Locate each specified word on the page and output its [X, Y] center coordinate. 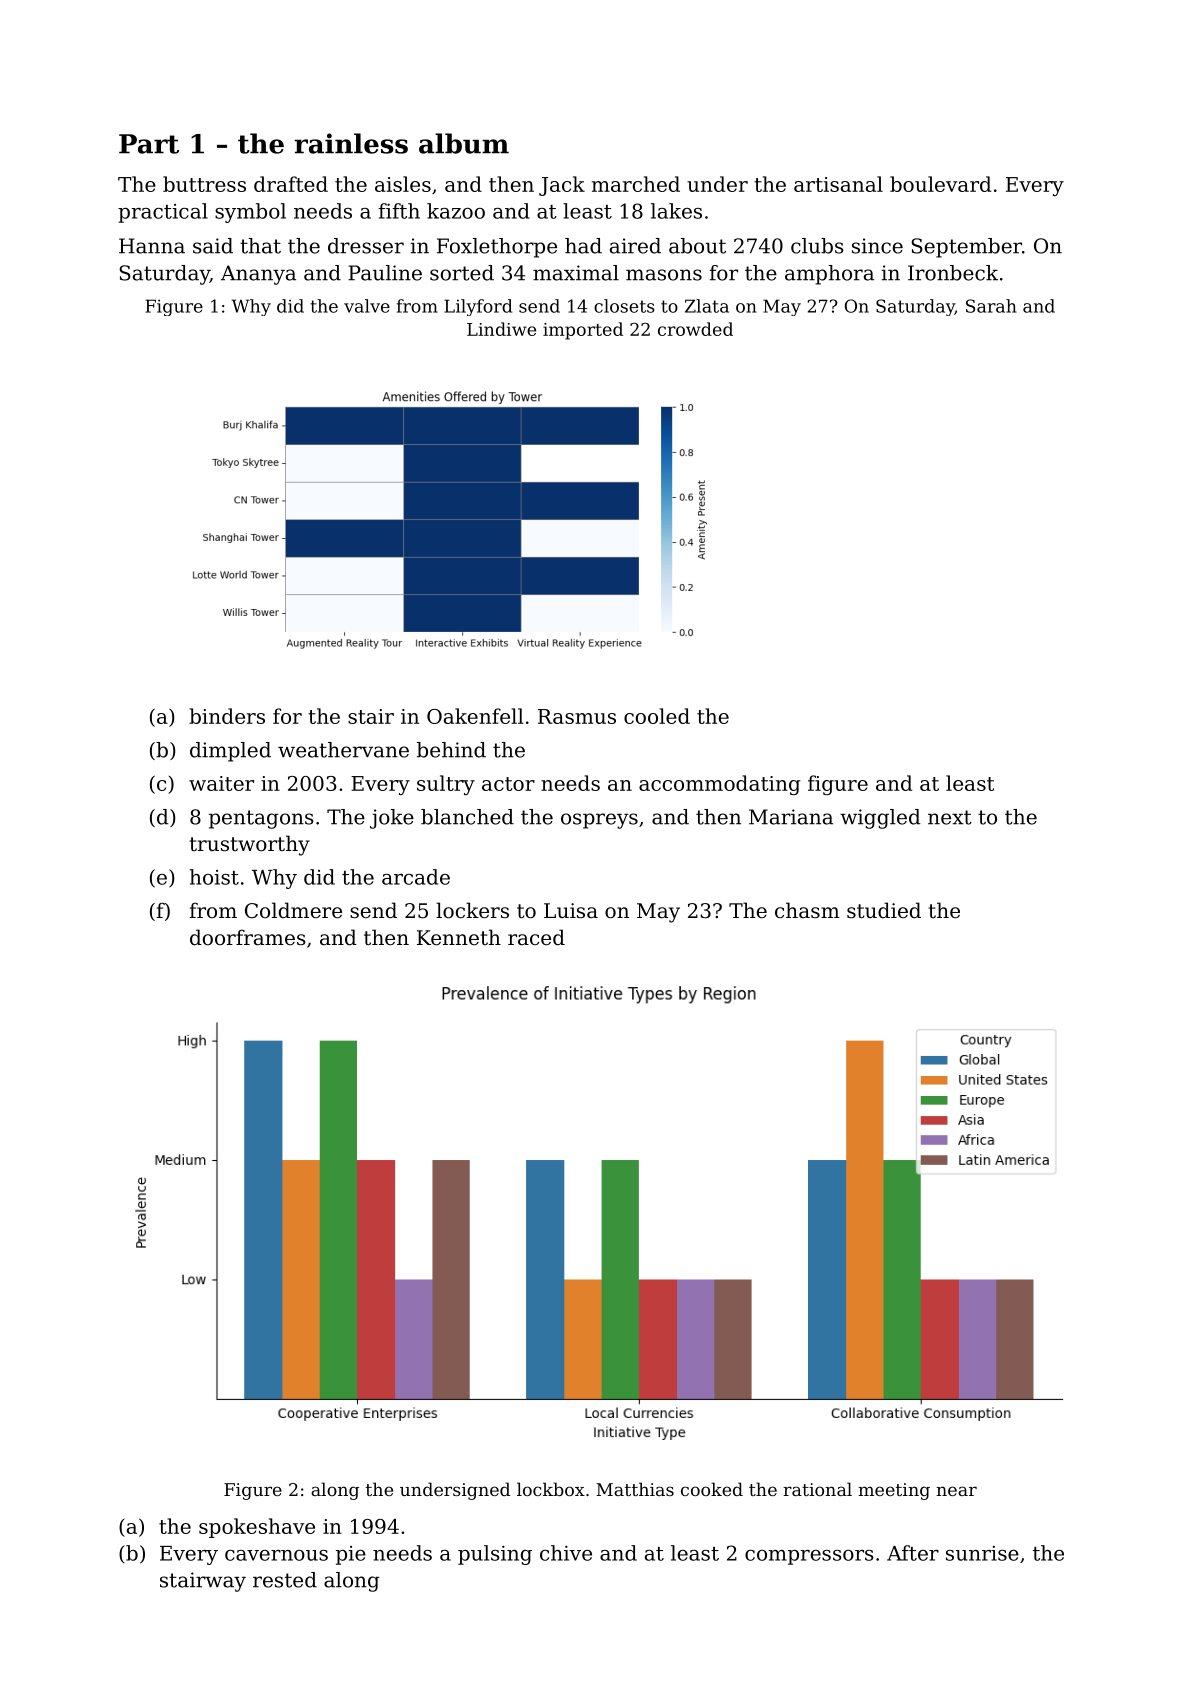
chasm [807, 910]
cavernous [276, 1555]
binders [227, 716]
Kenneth [459, 937]
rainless [351, 143]
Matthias [635, 1489]
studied [884, 910]
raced [536, 937]
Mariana [791, 817]
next [950, 817]
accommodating [719, 785]
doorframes [248, 937]
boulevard [940, 184]
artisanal [838, 184]
